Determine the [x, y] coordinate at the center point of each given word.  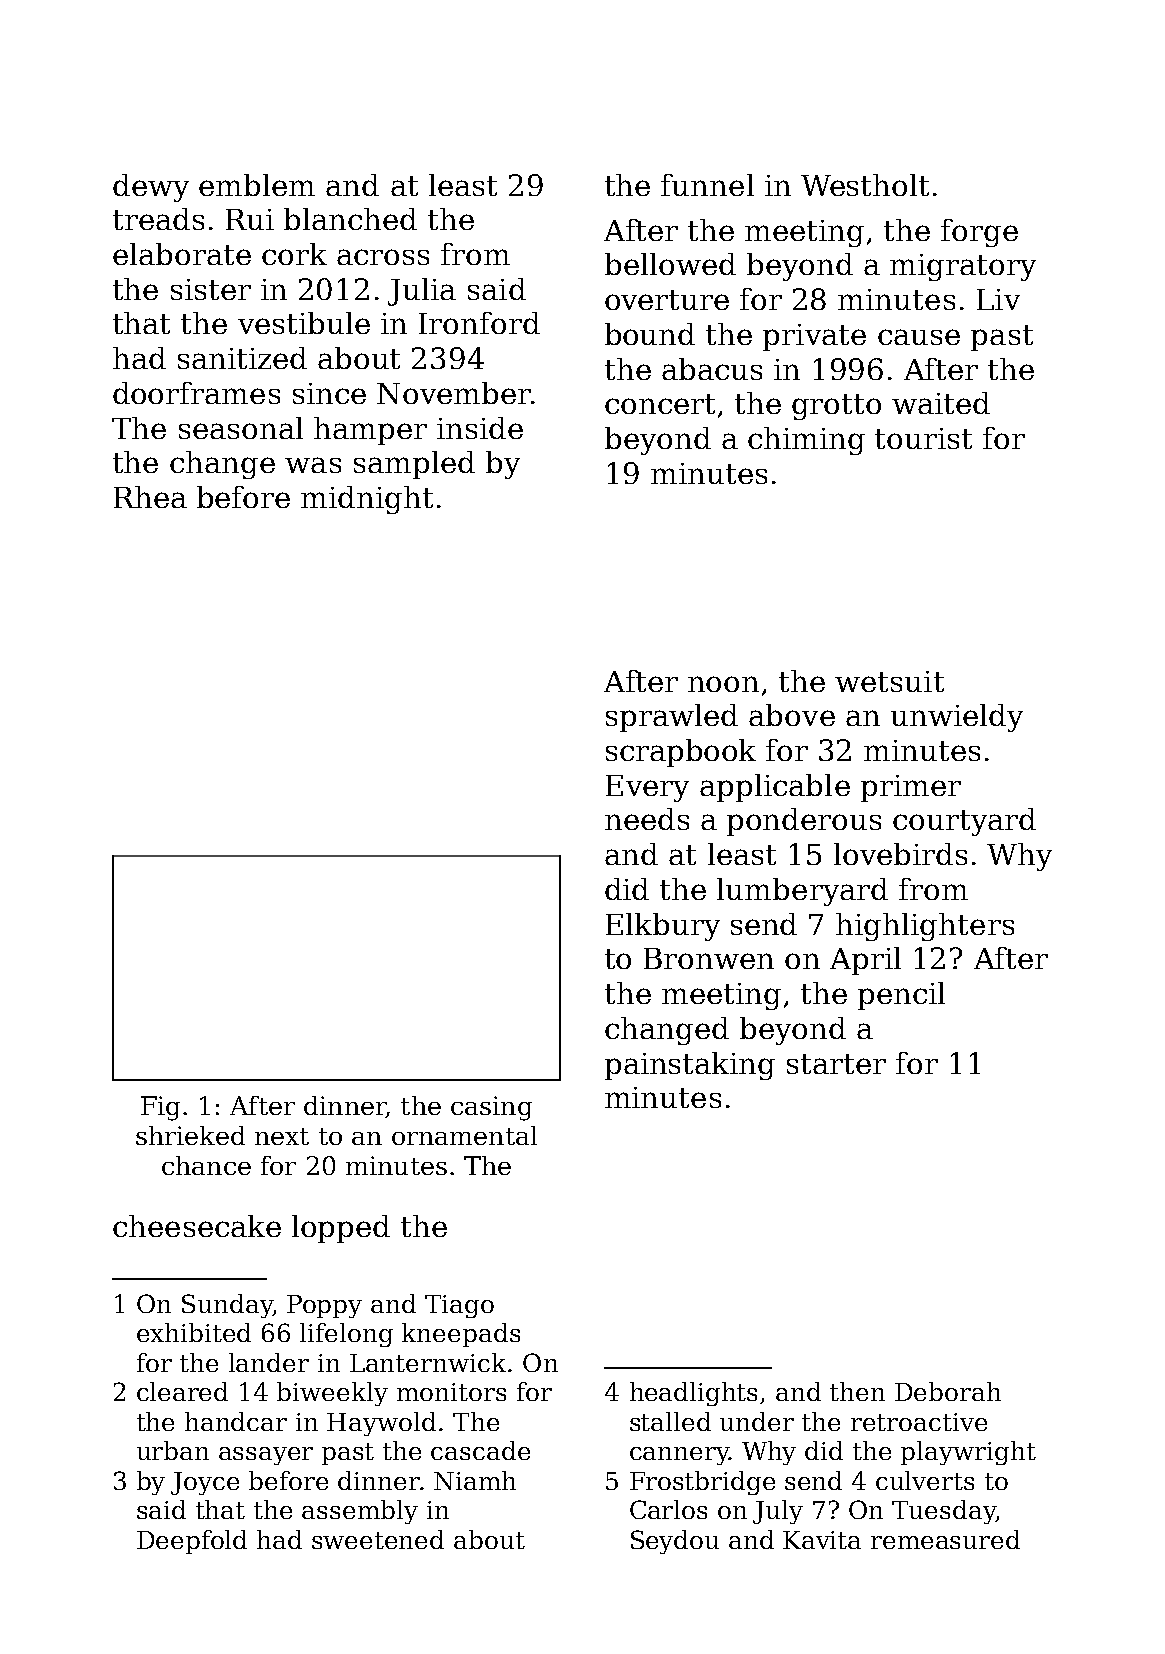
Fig [160, 1108]
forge [979, 233]
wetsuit [889, 681]
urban [173, 1450]
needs [647, 819]
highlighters [925, 927]
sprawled [672, 718]
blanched [350, 219]
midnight [367, 500]
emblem [257, 185]
